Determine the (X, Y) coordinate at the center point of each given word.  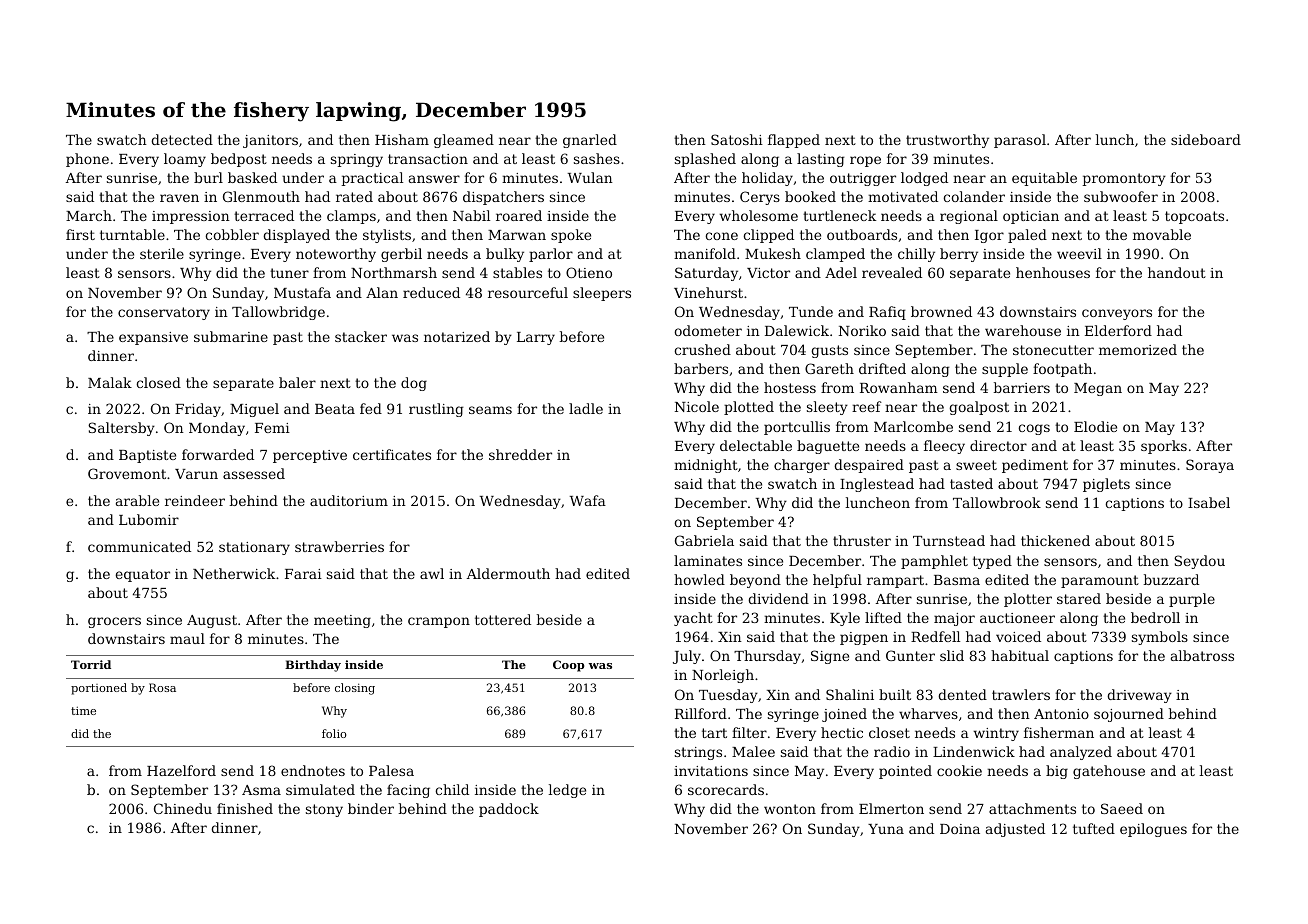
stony (324, 810)
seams (490, 410)
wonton (790, 809)
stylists (387, 236)
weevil (1079, 253)
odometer (708, 330)
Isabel (1209, 502)
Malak (110, 382)
